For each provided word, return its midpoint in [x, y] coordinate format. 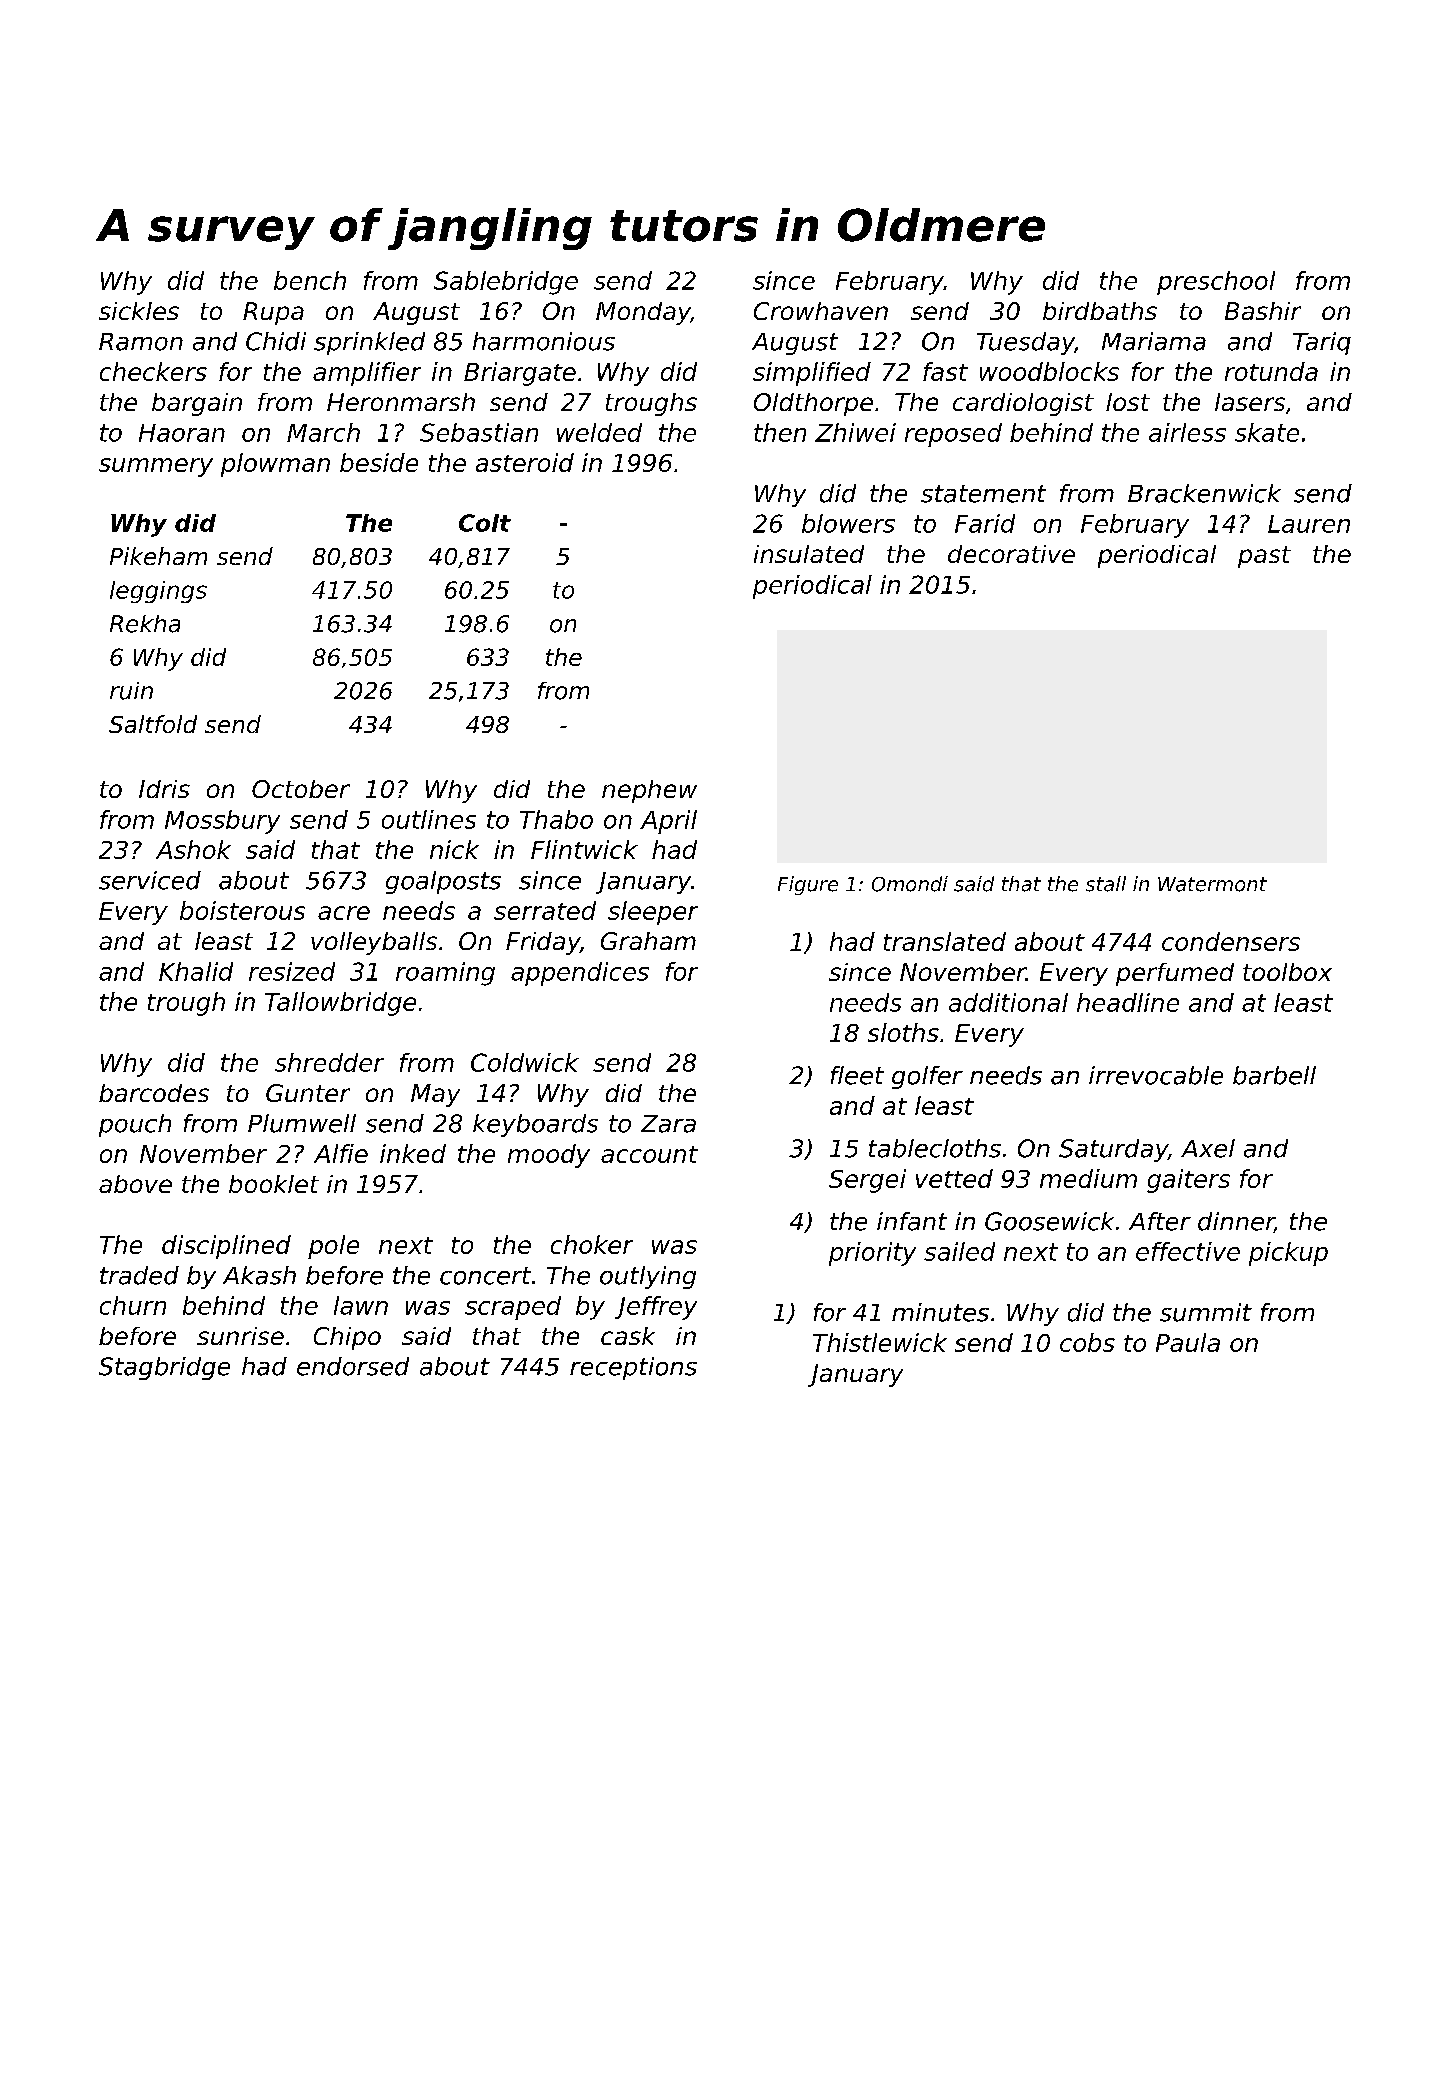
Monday [643, 313]
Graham [648, 941]
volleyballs [374, 943]
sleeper [653, 913]
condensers [1231, 941]
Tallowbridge [340, 1004]
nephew [649, 791]
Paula [1188, 1342]
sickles [139, 311]
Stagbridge [164, 1368]
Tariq [1322, 343]
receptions [633, 1368]
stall [1106, 884]
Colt [485, 523]
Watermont [1212, 884]
